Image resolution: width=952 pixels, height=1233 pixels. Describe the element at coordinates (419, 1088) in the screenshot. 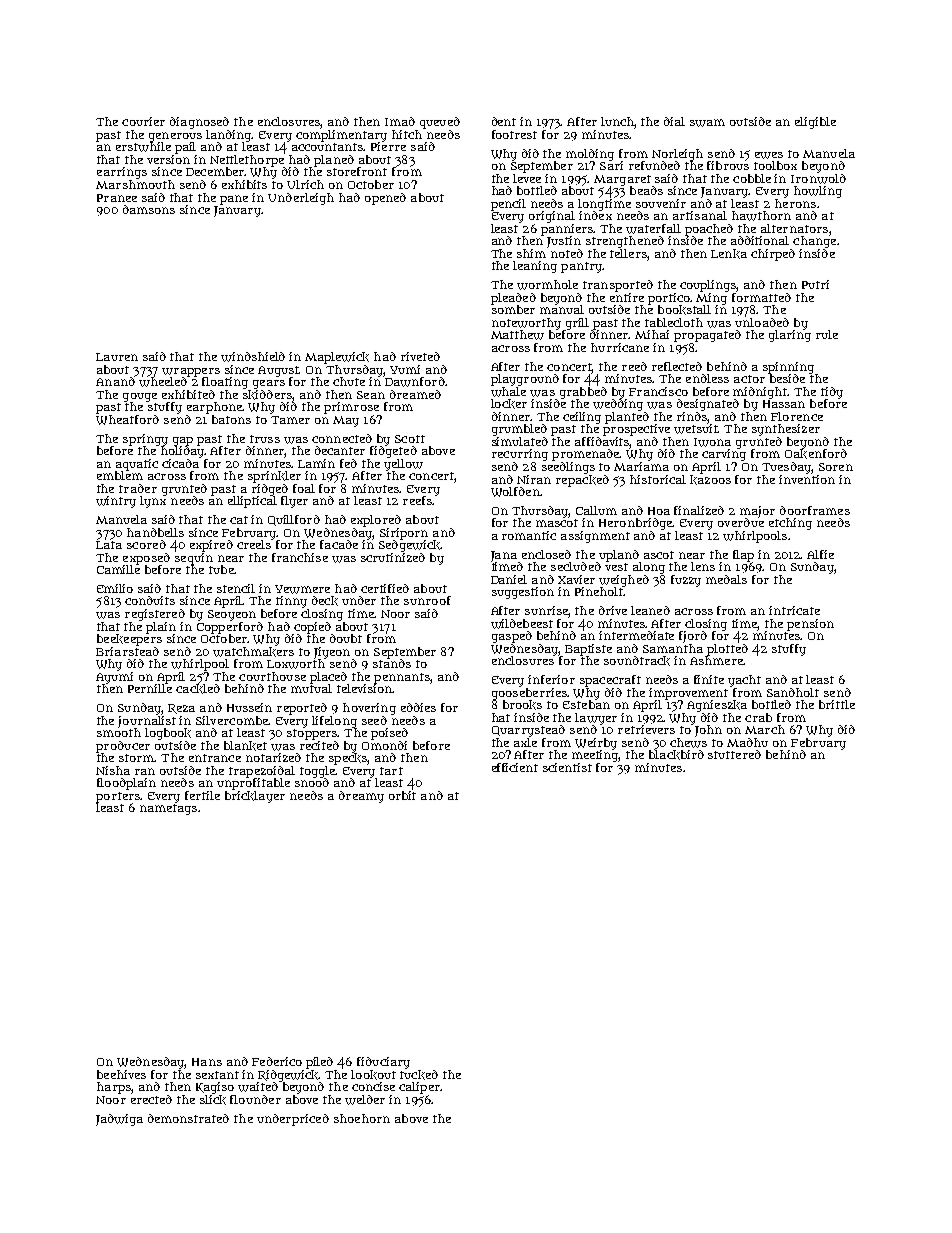

I see `caliper` at that location.
